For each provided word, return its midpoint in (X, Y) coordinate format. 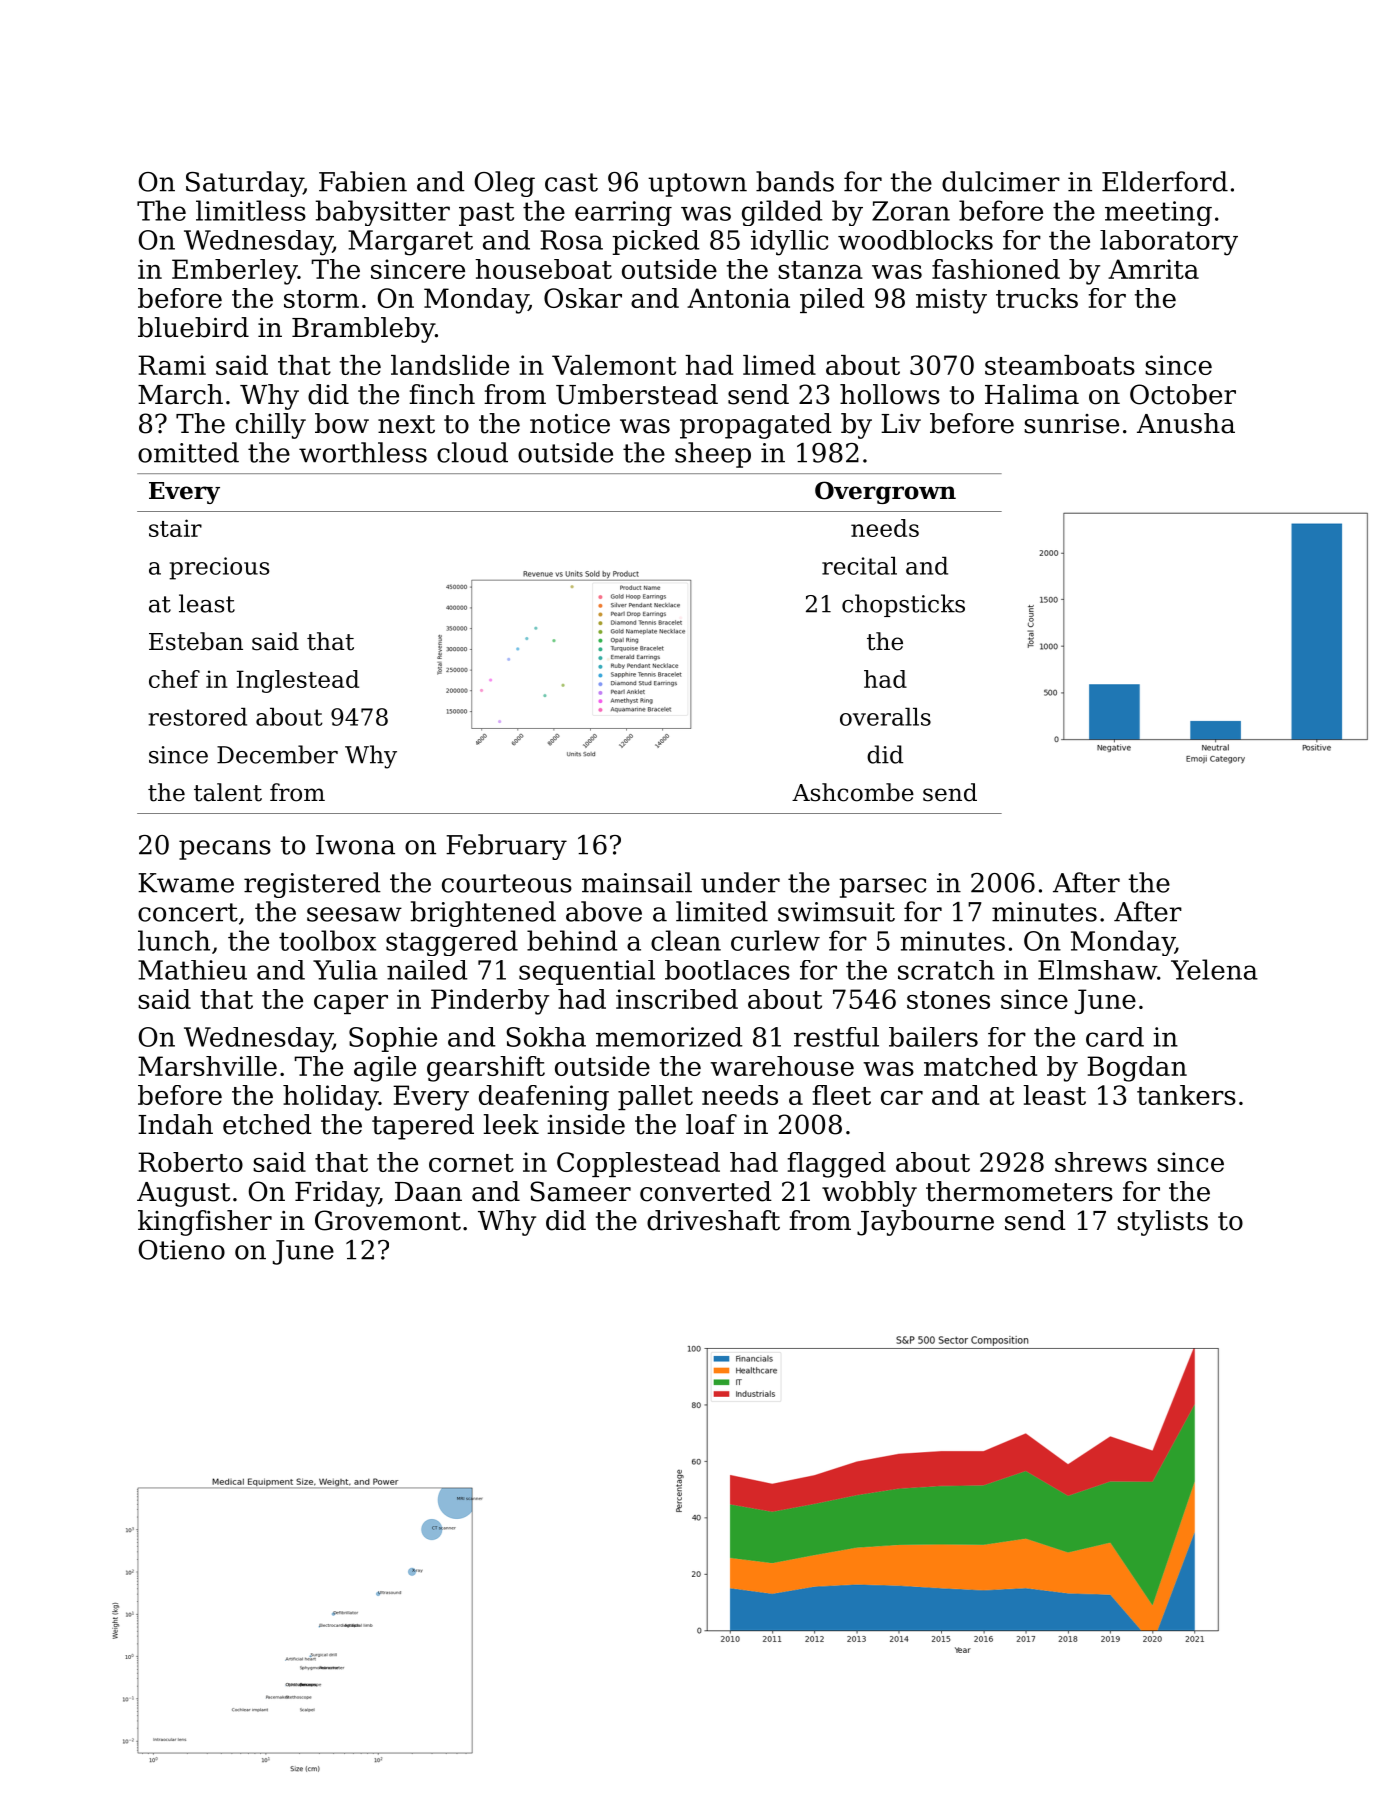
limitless (251, 210)
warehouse (782, 1066)
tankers (1186, 1095)
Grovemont (388, 1220)
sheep (713, 455)
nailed (427, 970)
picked (655, 242)
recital (859, 566)
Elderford (1165, 181)
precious (219, 568)
